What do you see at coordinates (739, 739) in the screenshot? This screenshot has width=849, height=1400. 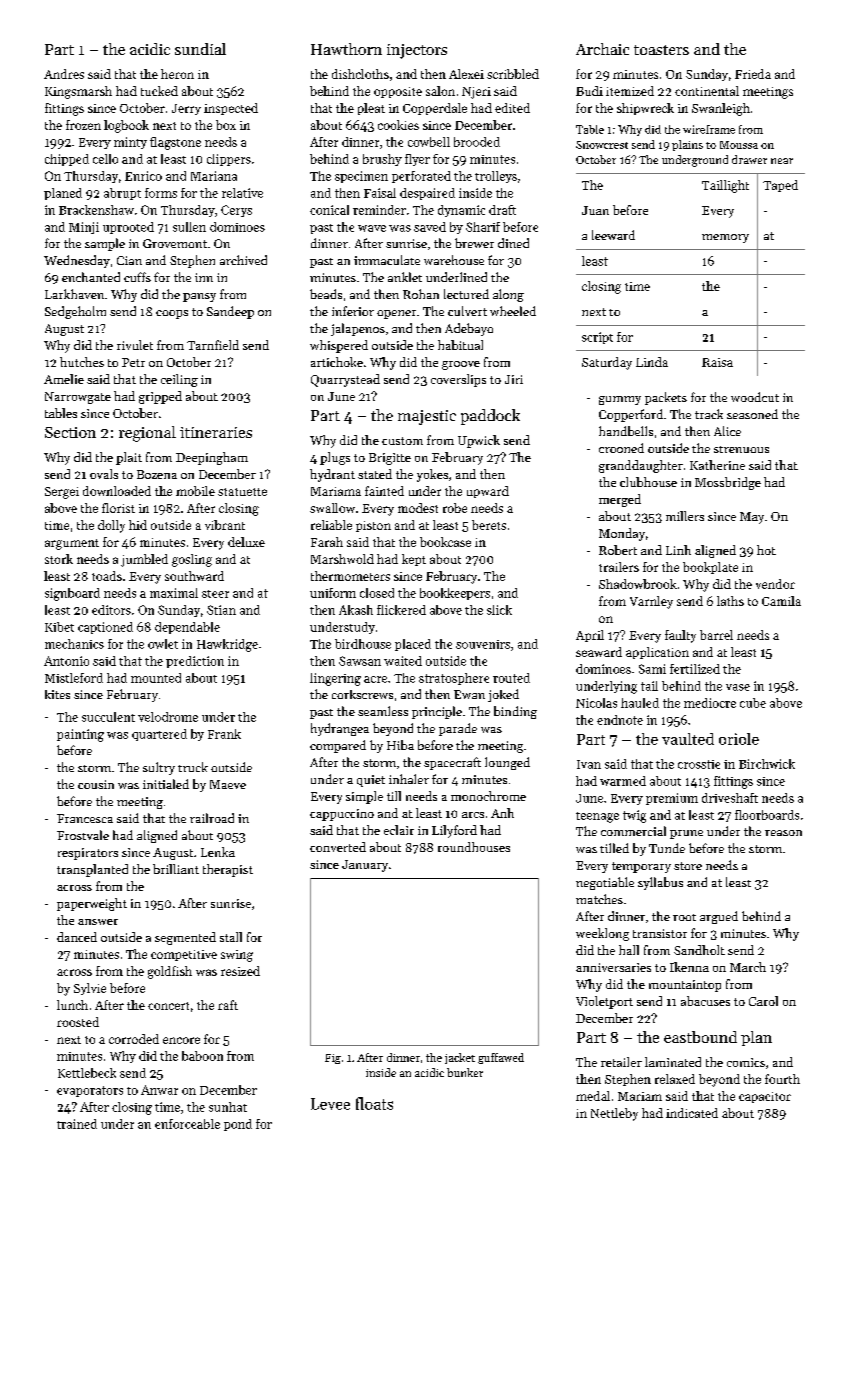 I see `oriole` at bounding box center [739, 739].
